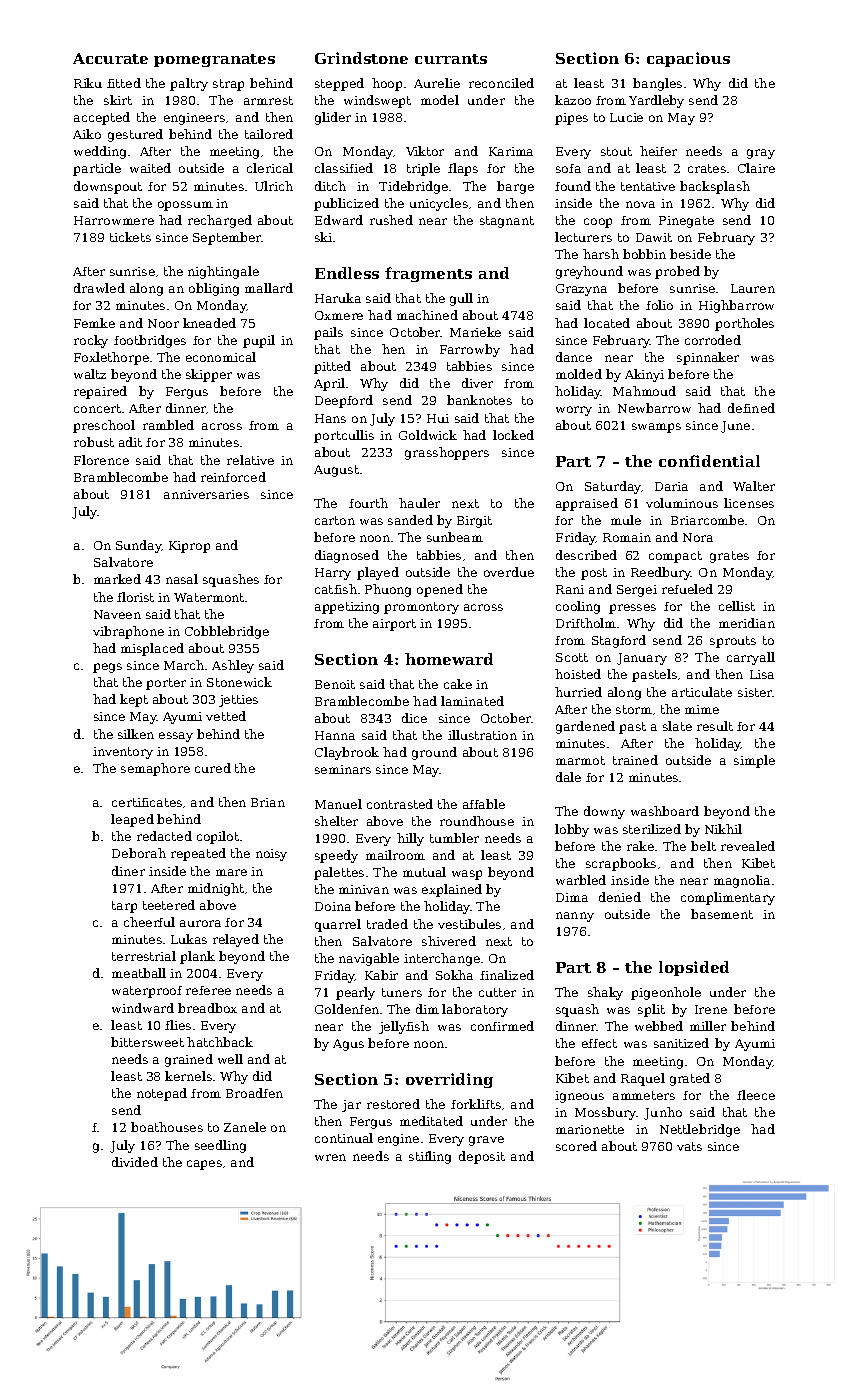 The image size is (849, 1400). Describe the element at coordinates (335, 735) in the screenshot. I see `Hanna` at that location.
